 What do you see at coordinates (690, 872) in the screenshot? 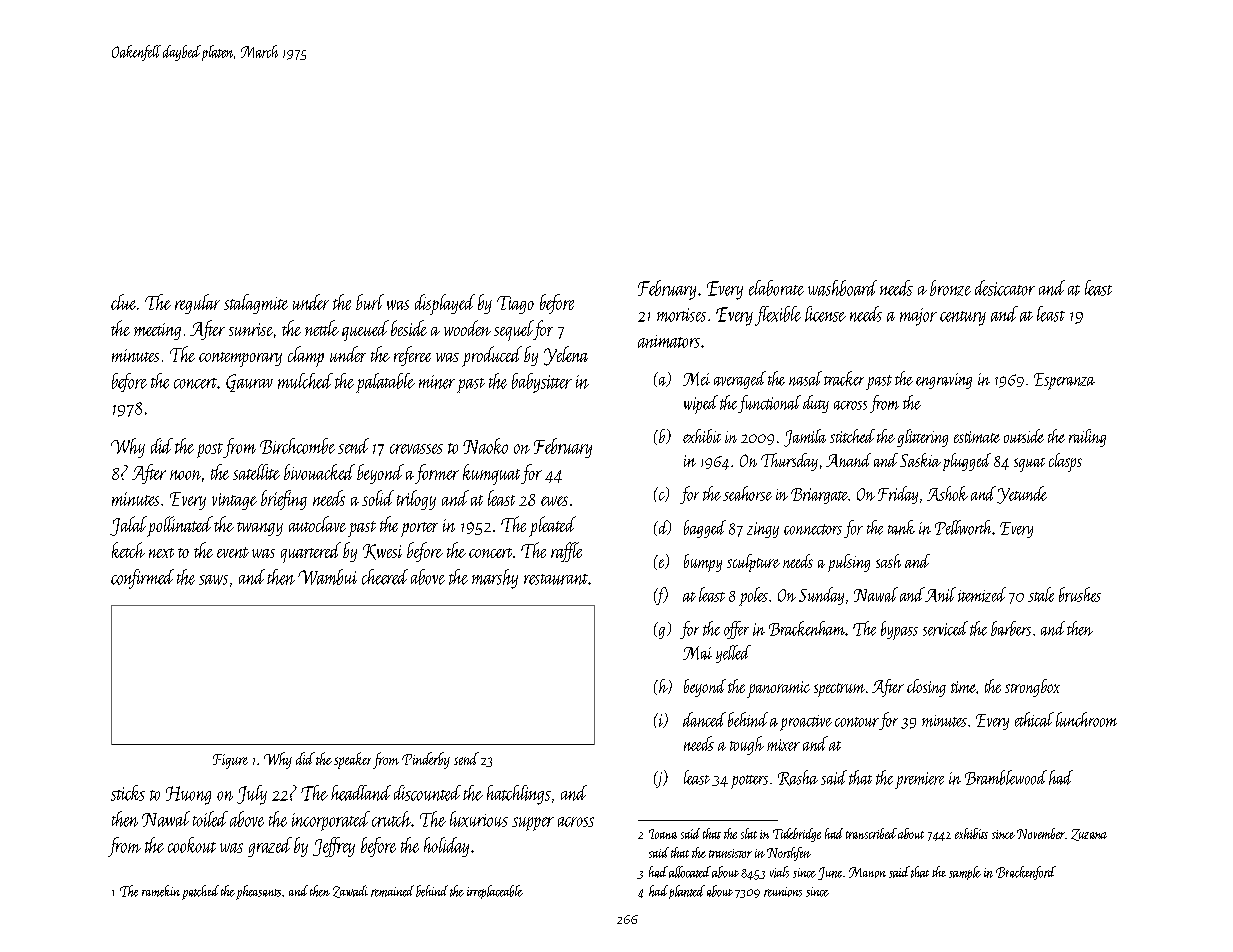
I see `allocated` at bounding box center [690, 872].
